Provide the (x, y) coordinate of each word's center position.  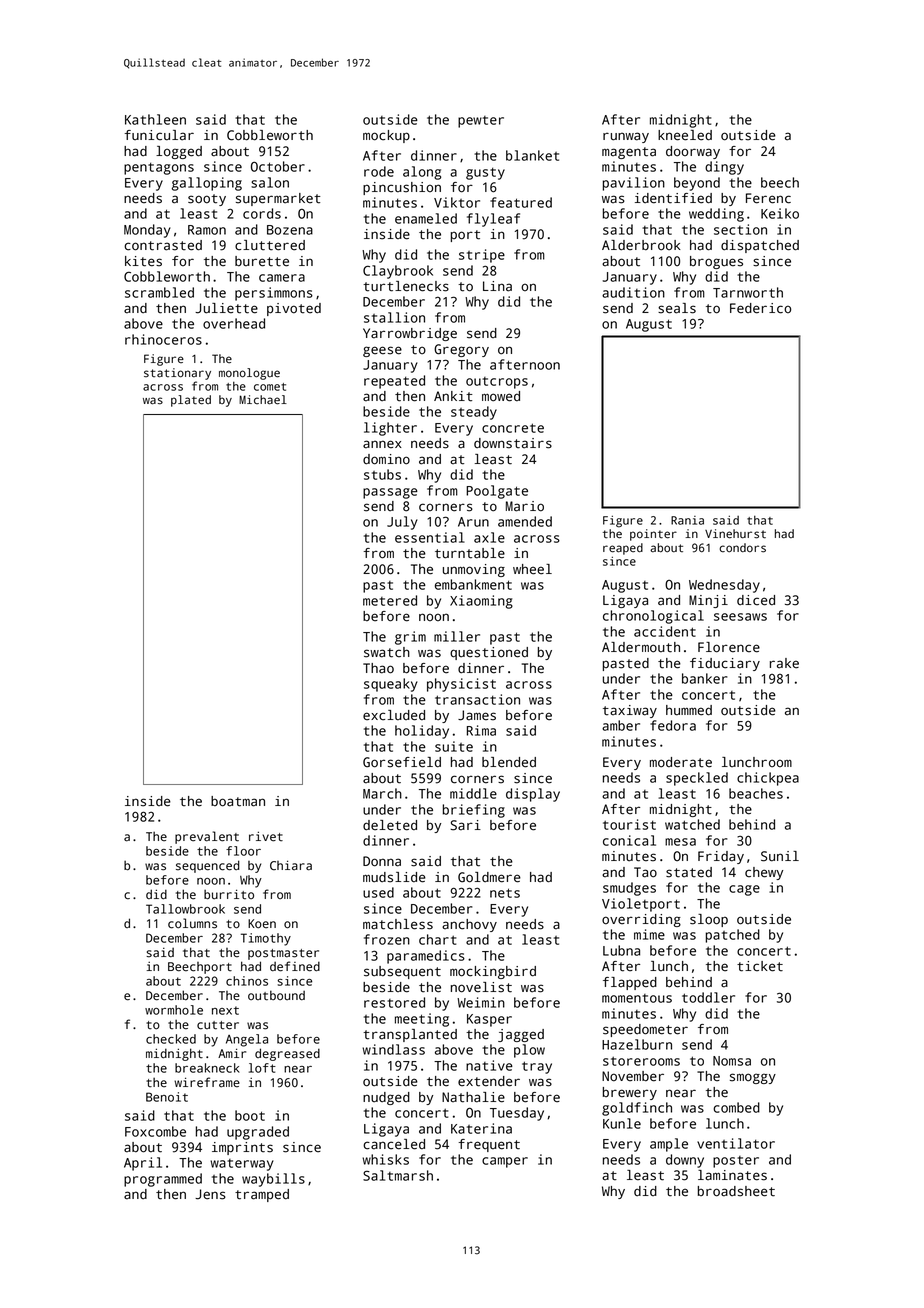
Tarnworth (748, 292)
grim (410, 638)
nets (505, 893)
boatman (238, 801)
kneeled (685, 135)
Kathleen (155, 119)
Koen (262, 924)
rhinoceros (163, 339)
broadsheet (736, 1191)
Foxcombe (155, 1131)
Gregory (461, 350)
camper (505, 1162)
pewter (481, 122)
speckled (697, 779)
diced (756, 600)
